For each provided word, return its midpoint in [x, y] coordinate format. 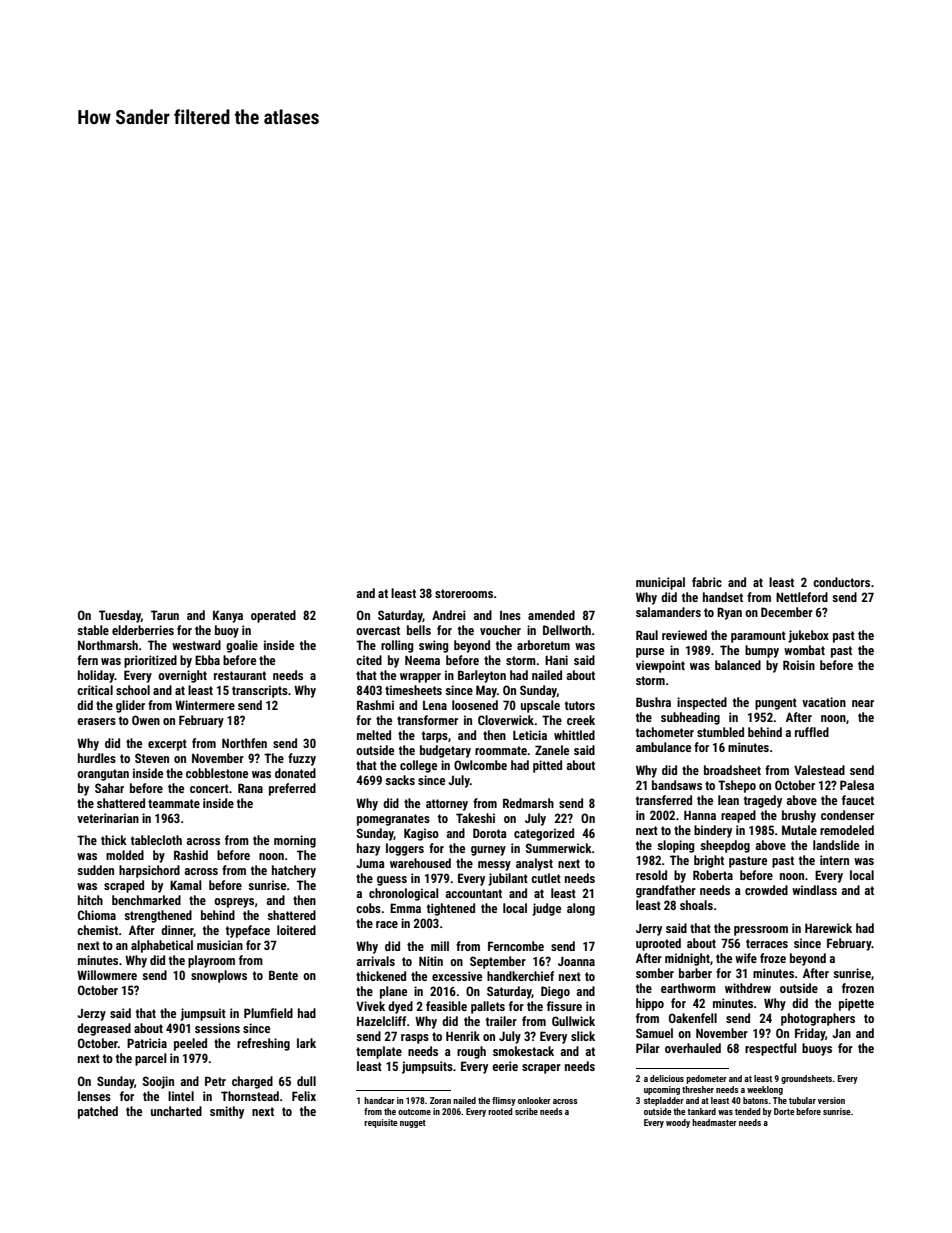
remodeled [847, 830]
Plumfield [268, 1013]
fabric [707, 582]
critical [95, 690]
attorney [447, 805]
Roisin [799, 665]
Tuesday [120, 616]
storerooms [464, 593]
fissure [564, 1006]
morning [295, 841]
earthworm [688, 988]
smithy [227, 1112]
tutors [580, 705]
